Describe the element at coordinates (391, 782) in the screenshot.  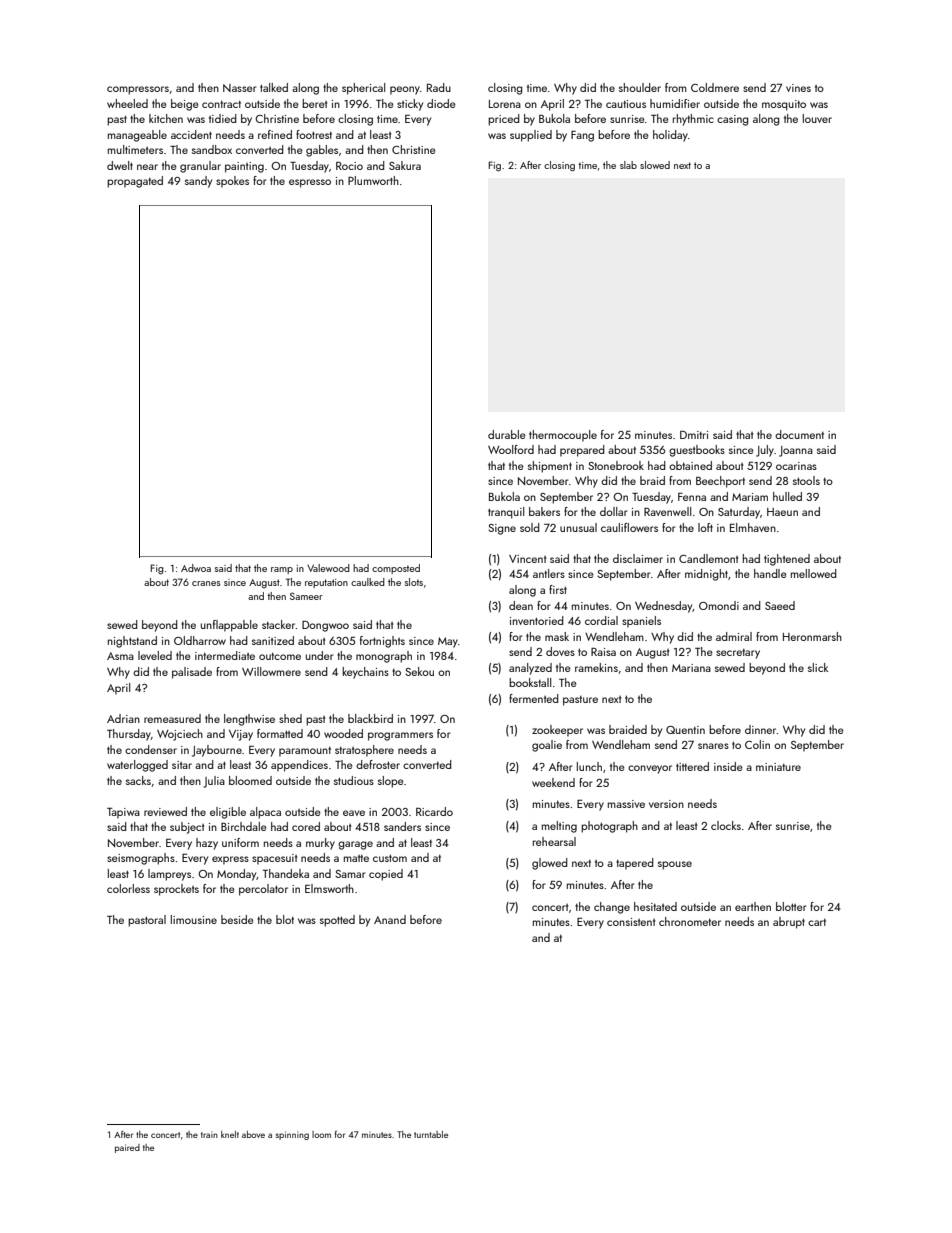
I see `slope` at that location.
